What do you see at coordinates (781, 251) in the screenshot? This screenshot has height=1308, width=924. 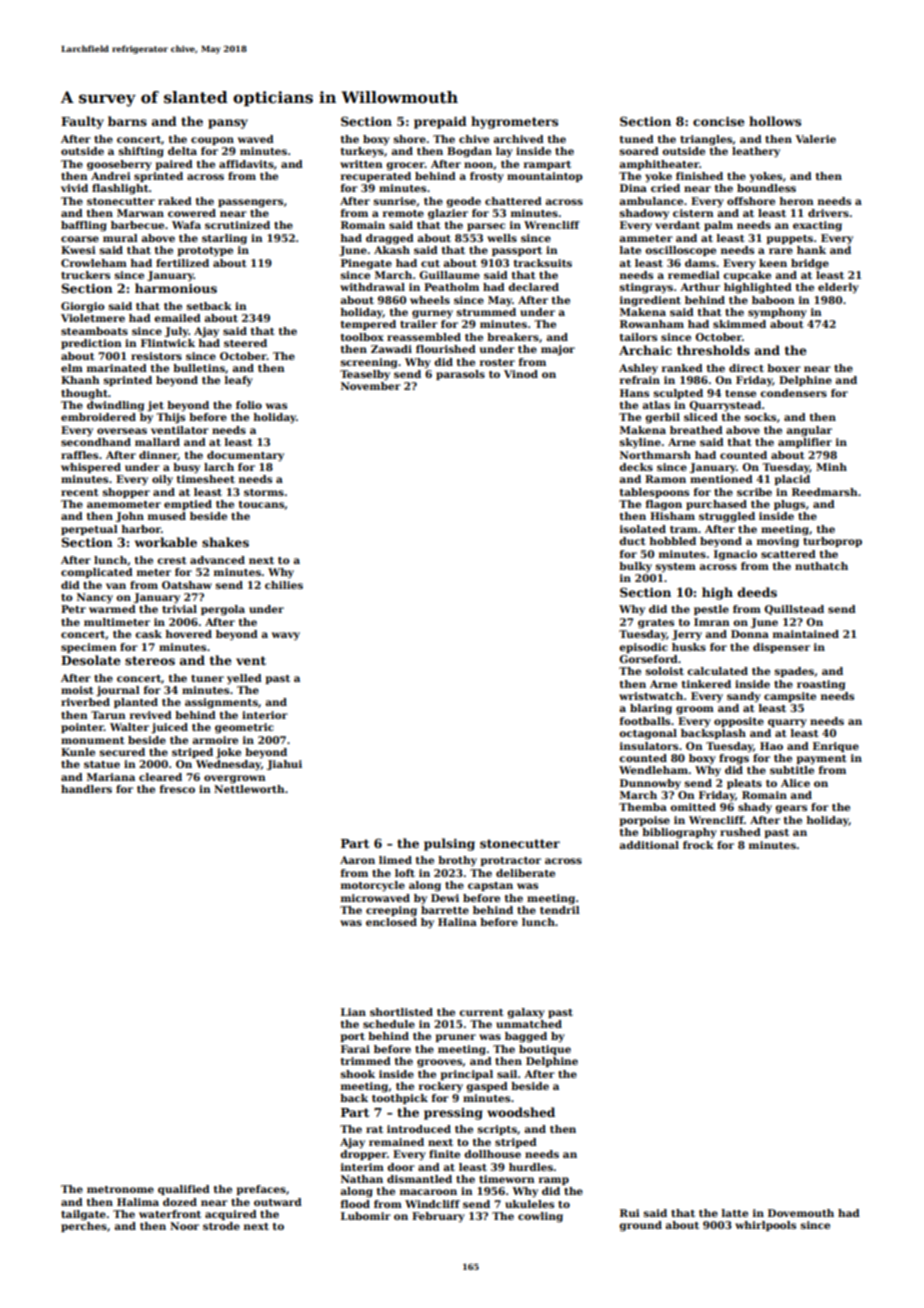 I see `rare` at bounding box center [781, 251].
